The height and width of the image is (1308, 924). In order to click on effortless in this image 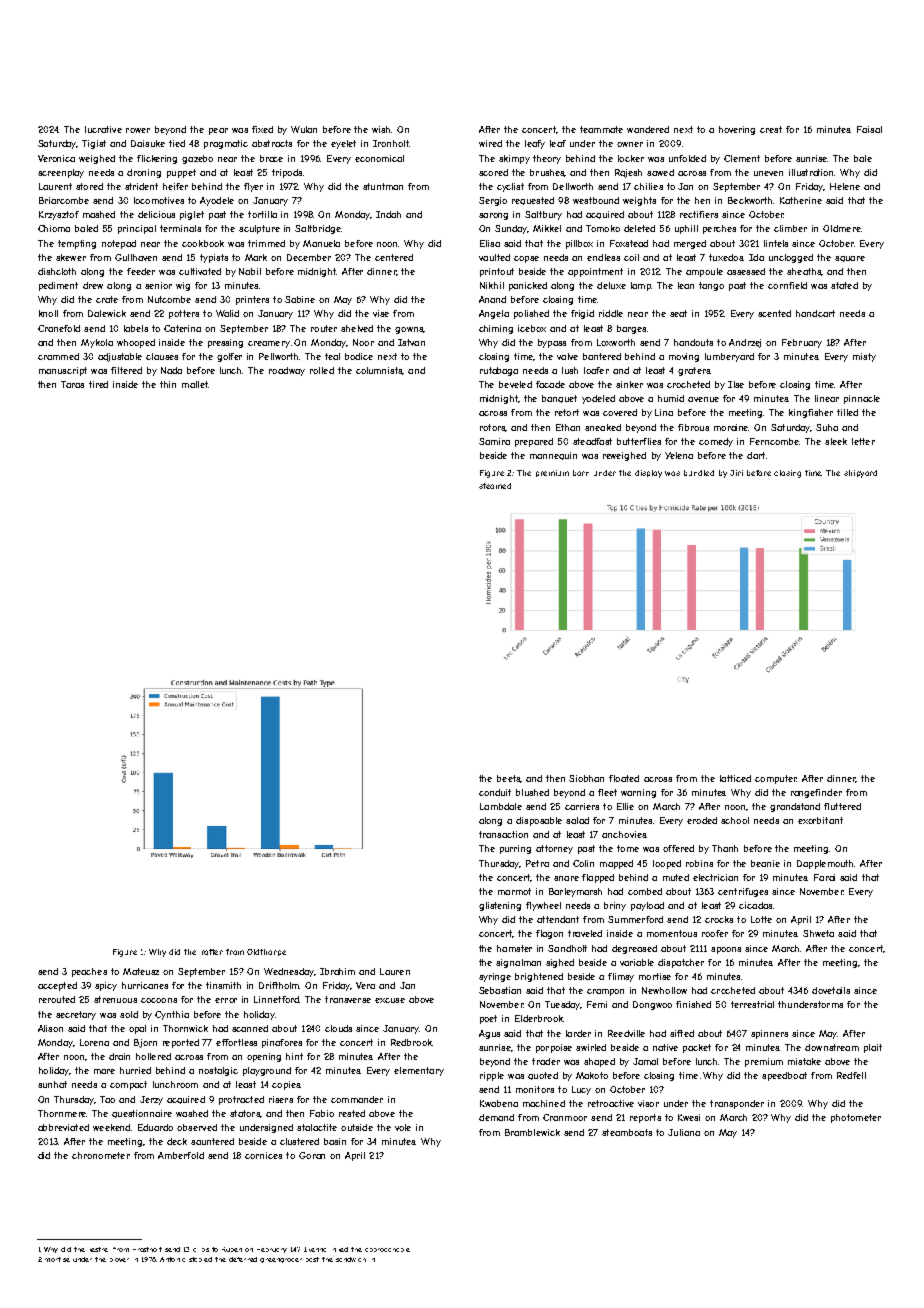, I will do `click(236, 1042)`.
